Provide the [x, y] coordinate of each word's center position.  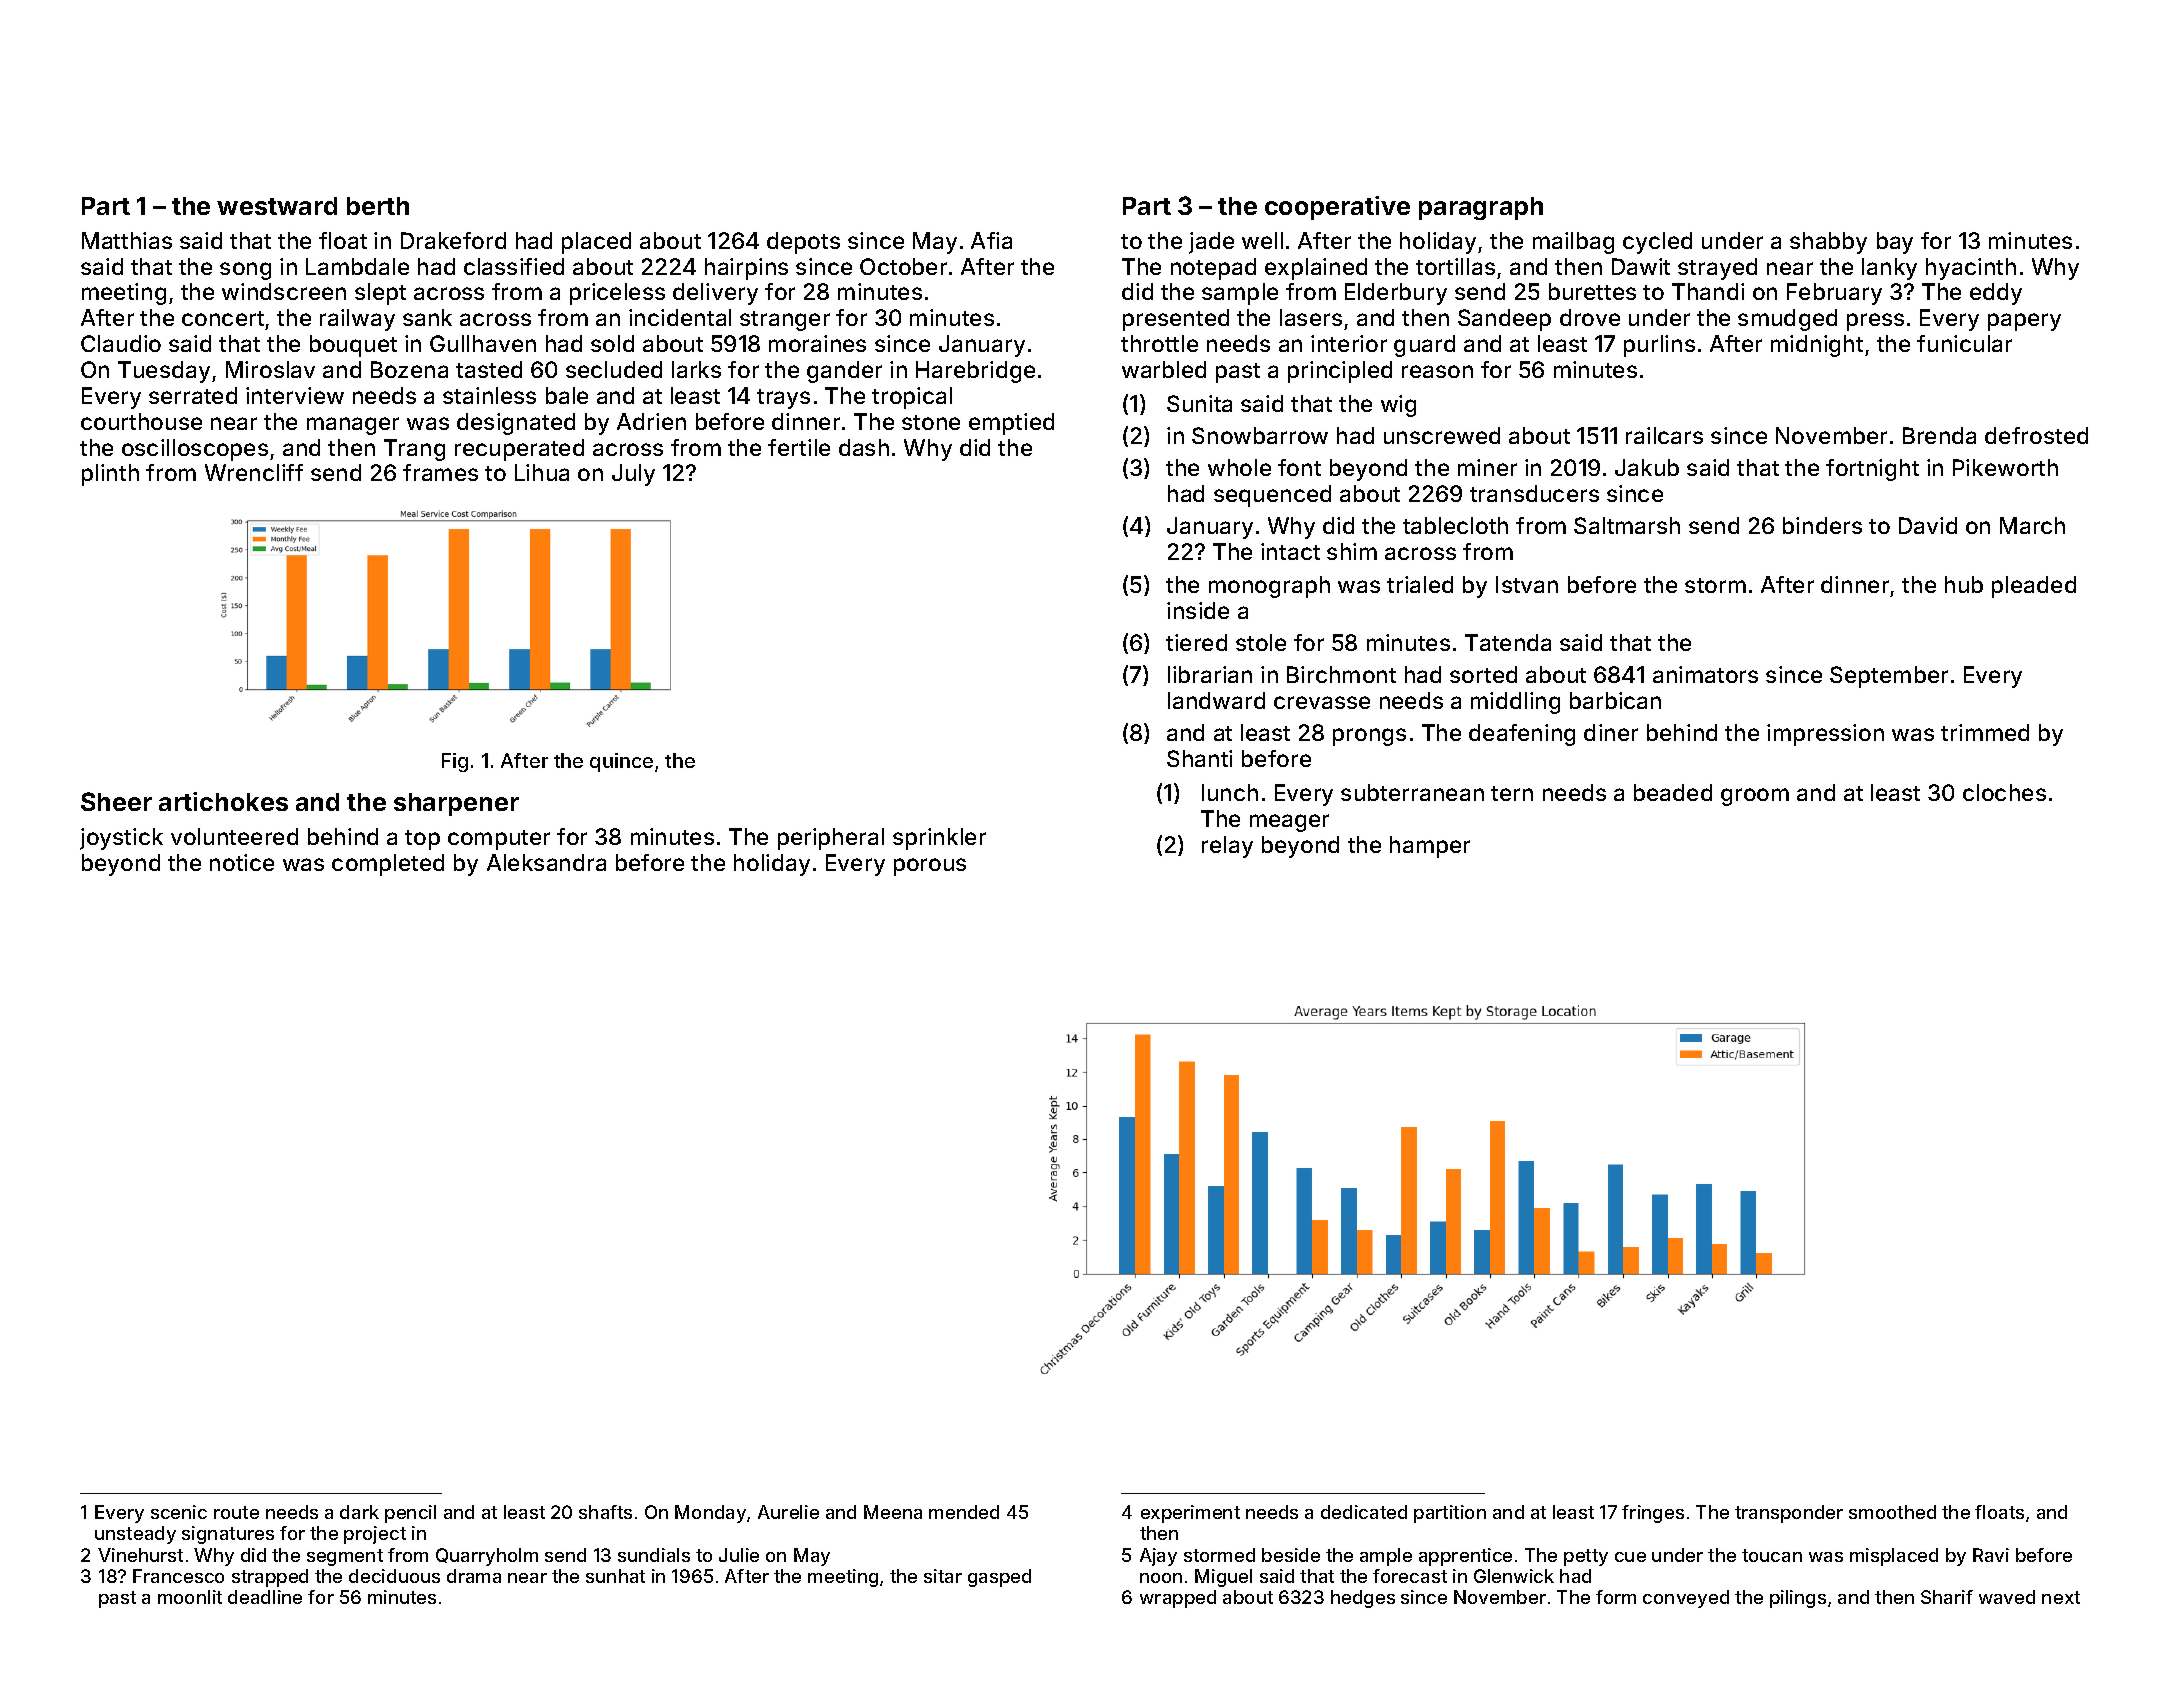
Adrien [651, 421]
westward [277, 206]
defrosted [2036, 435]
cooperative [1337, 208]
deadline [265, 1597]
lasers [1311, 317]
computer [499, 840]
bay [1895, 243]
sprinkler [939, 839]
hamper [1430, 847]
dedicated [1364, 1512]
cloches [2004, 792]
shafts [605, 1512]
